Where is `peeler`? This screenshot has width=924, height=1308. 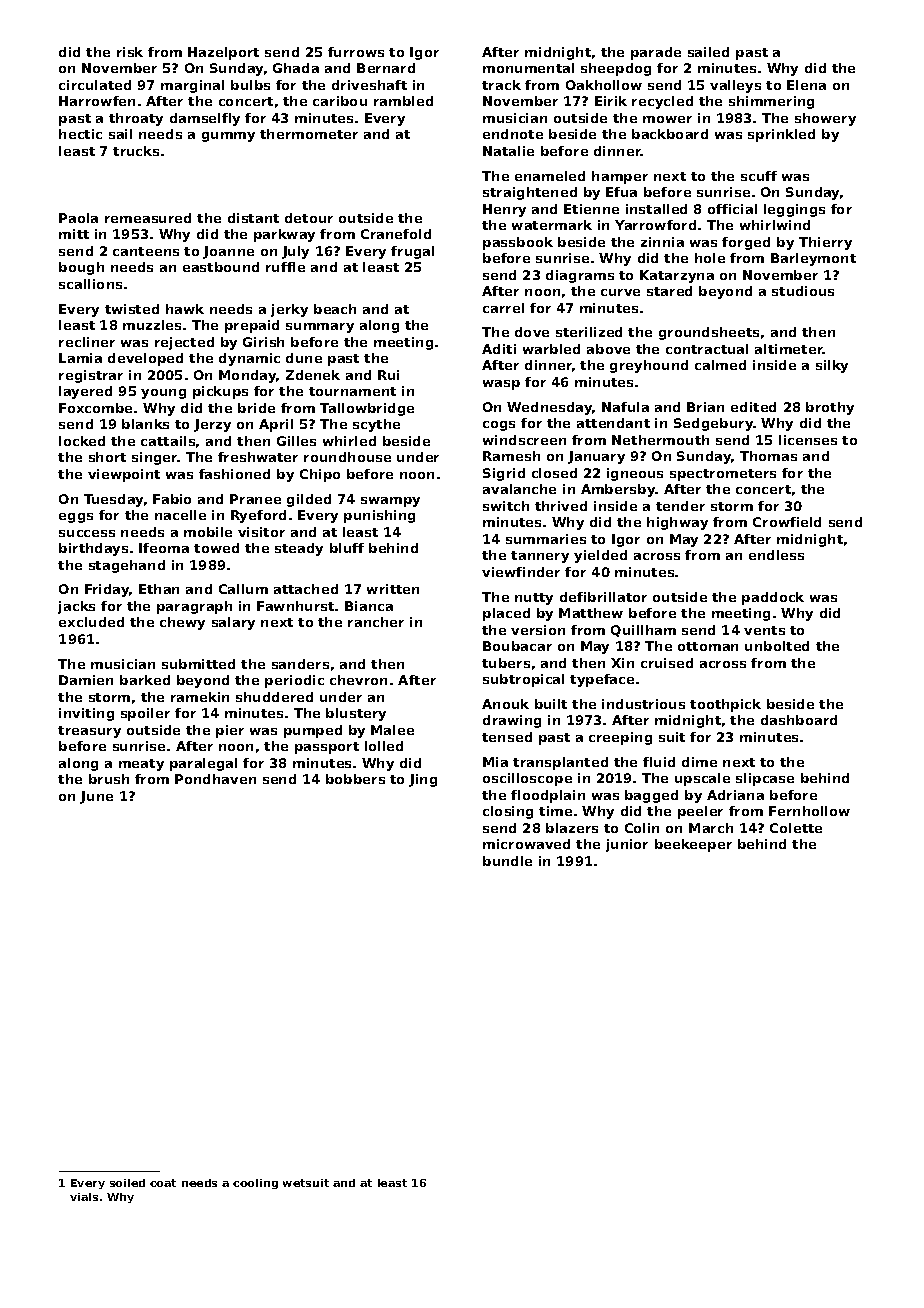 peeler is located at coordinates (700, 812).
